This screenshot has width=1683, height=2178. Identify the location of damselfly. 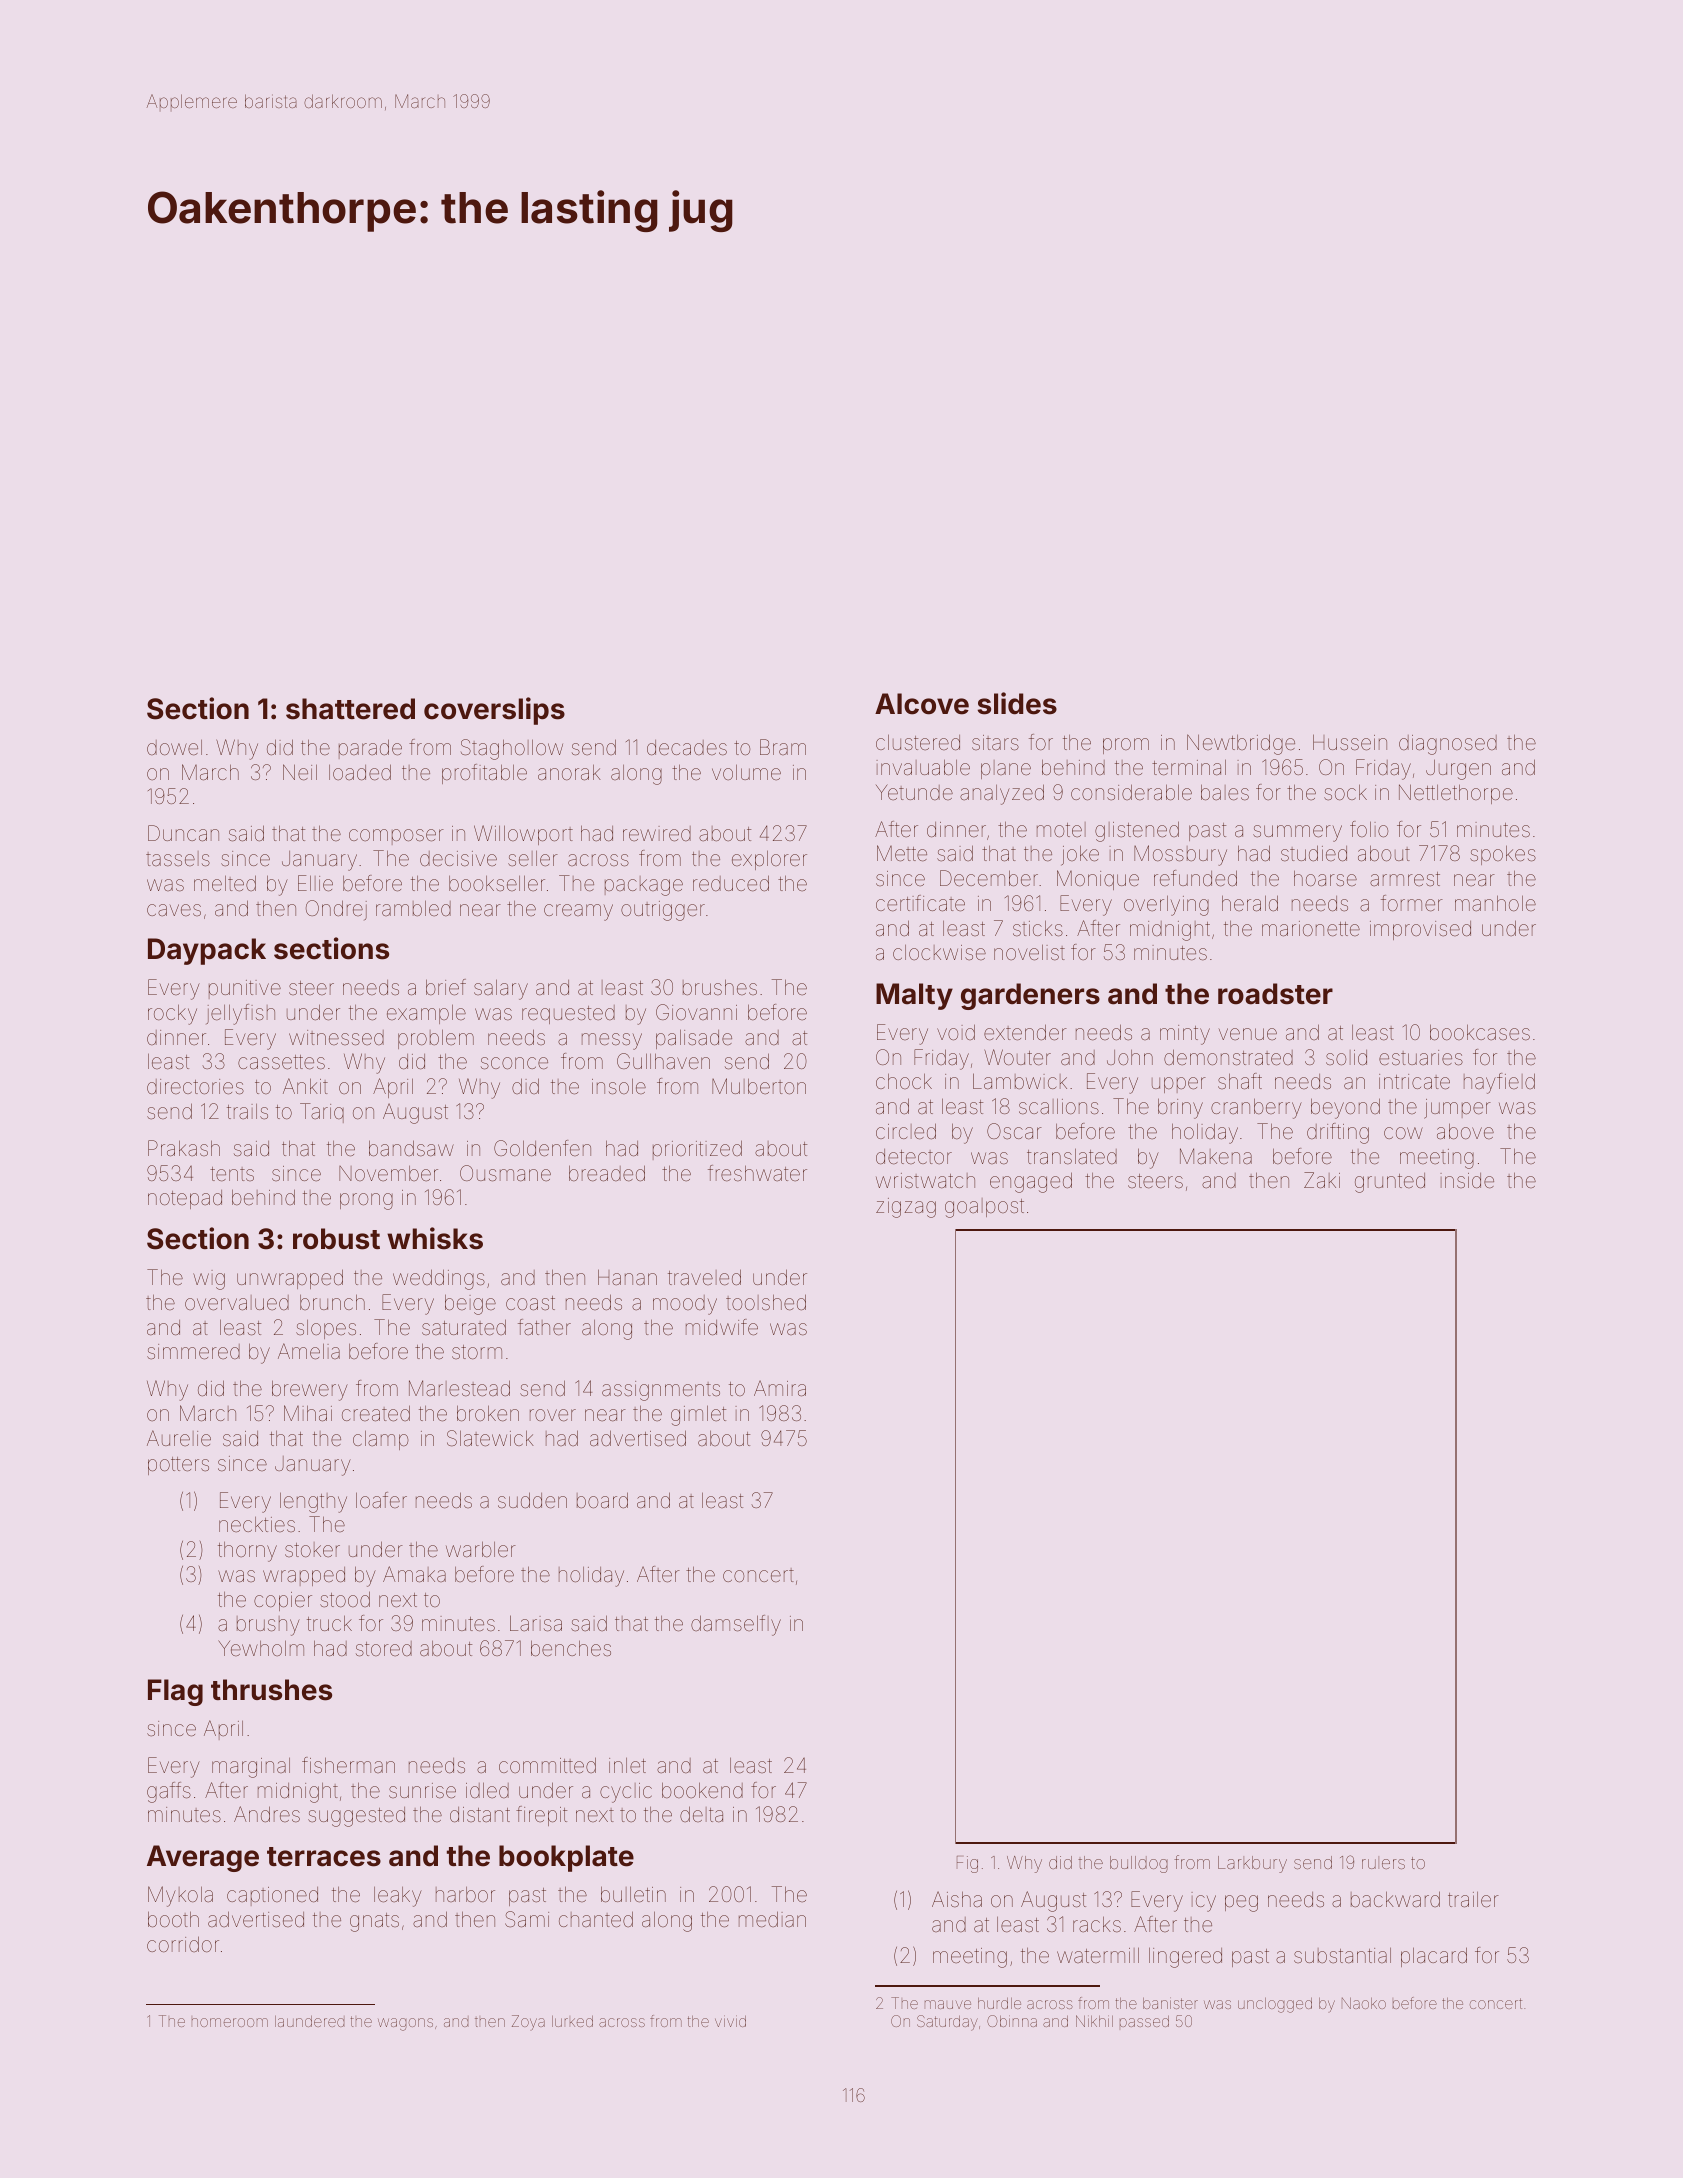
(736, 1625).
